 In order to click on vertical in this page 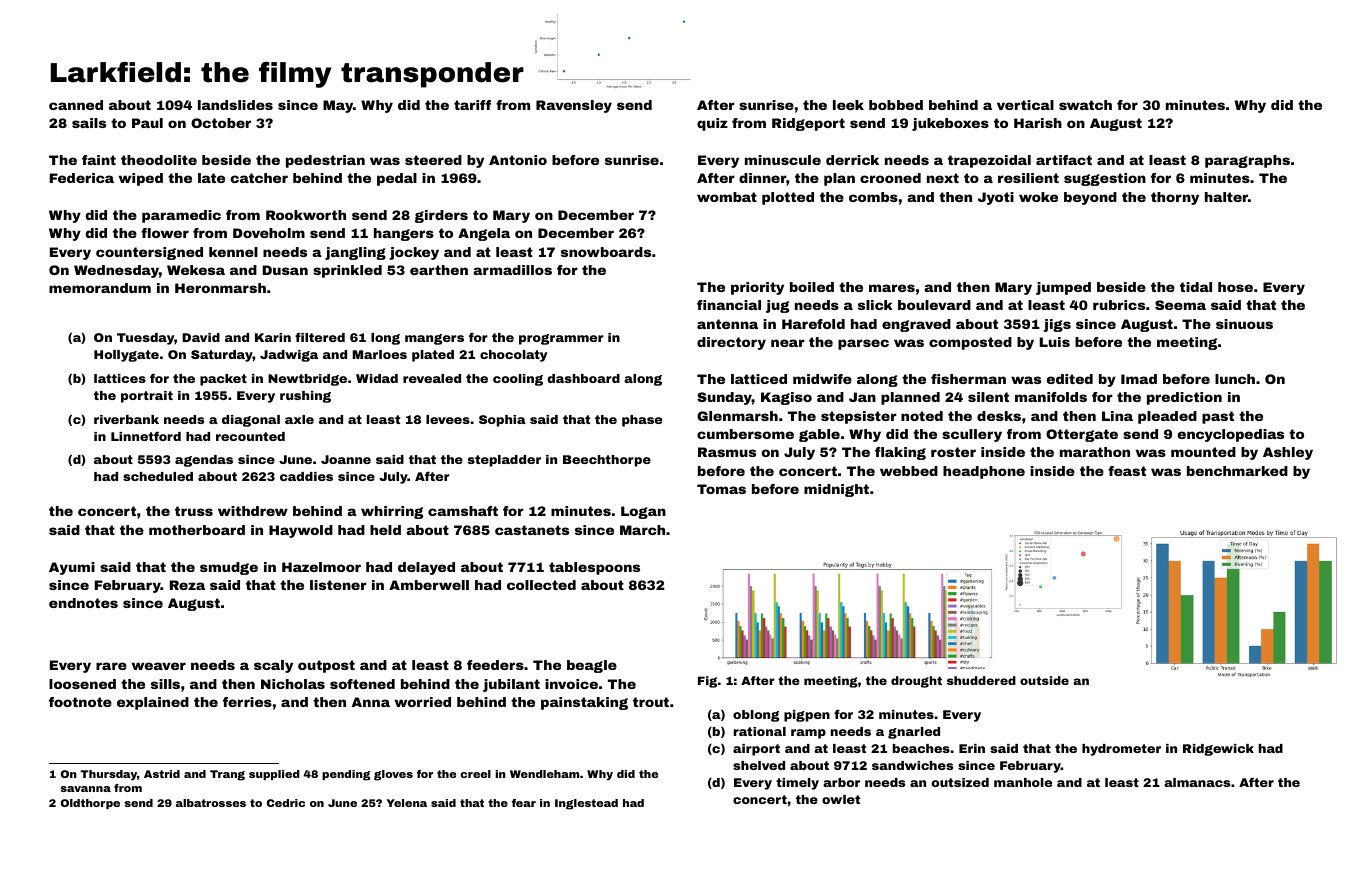, I will do `click(1025, 105)`.
